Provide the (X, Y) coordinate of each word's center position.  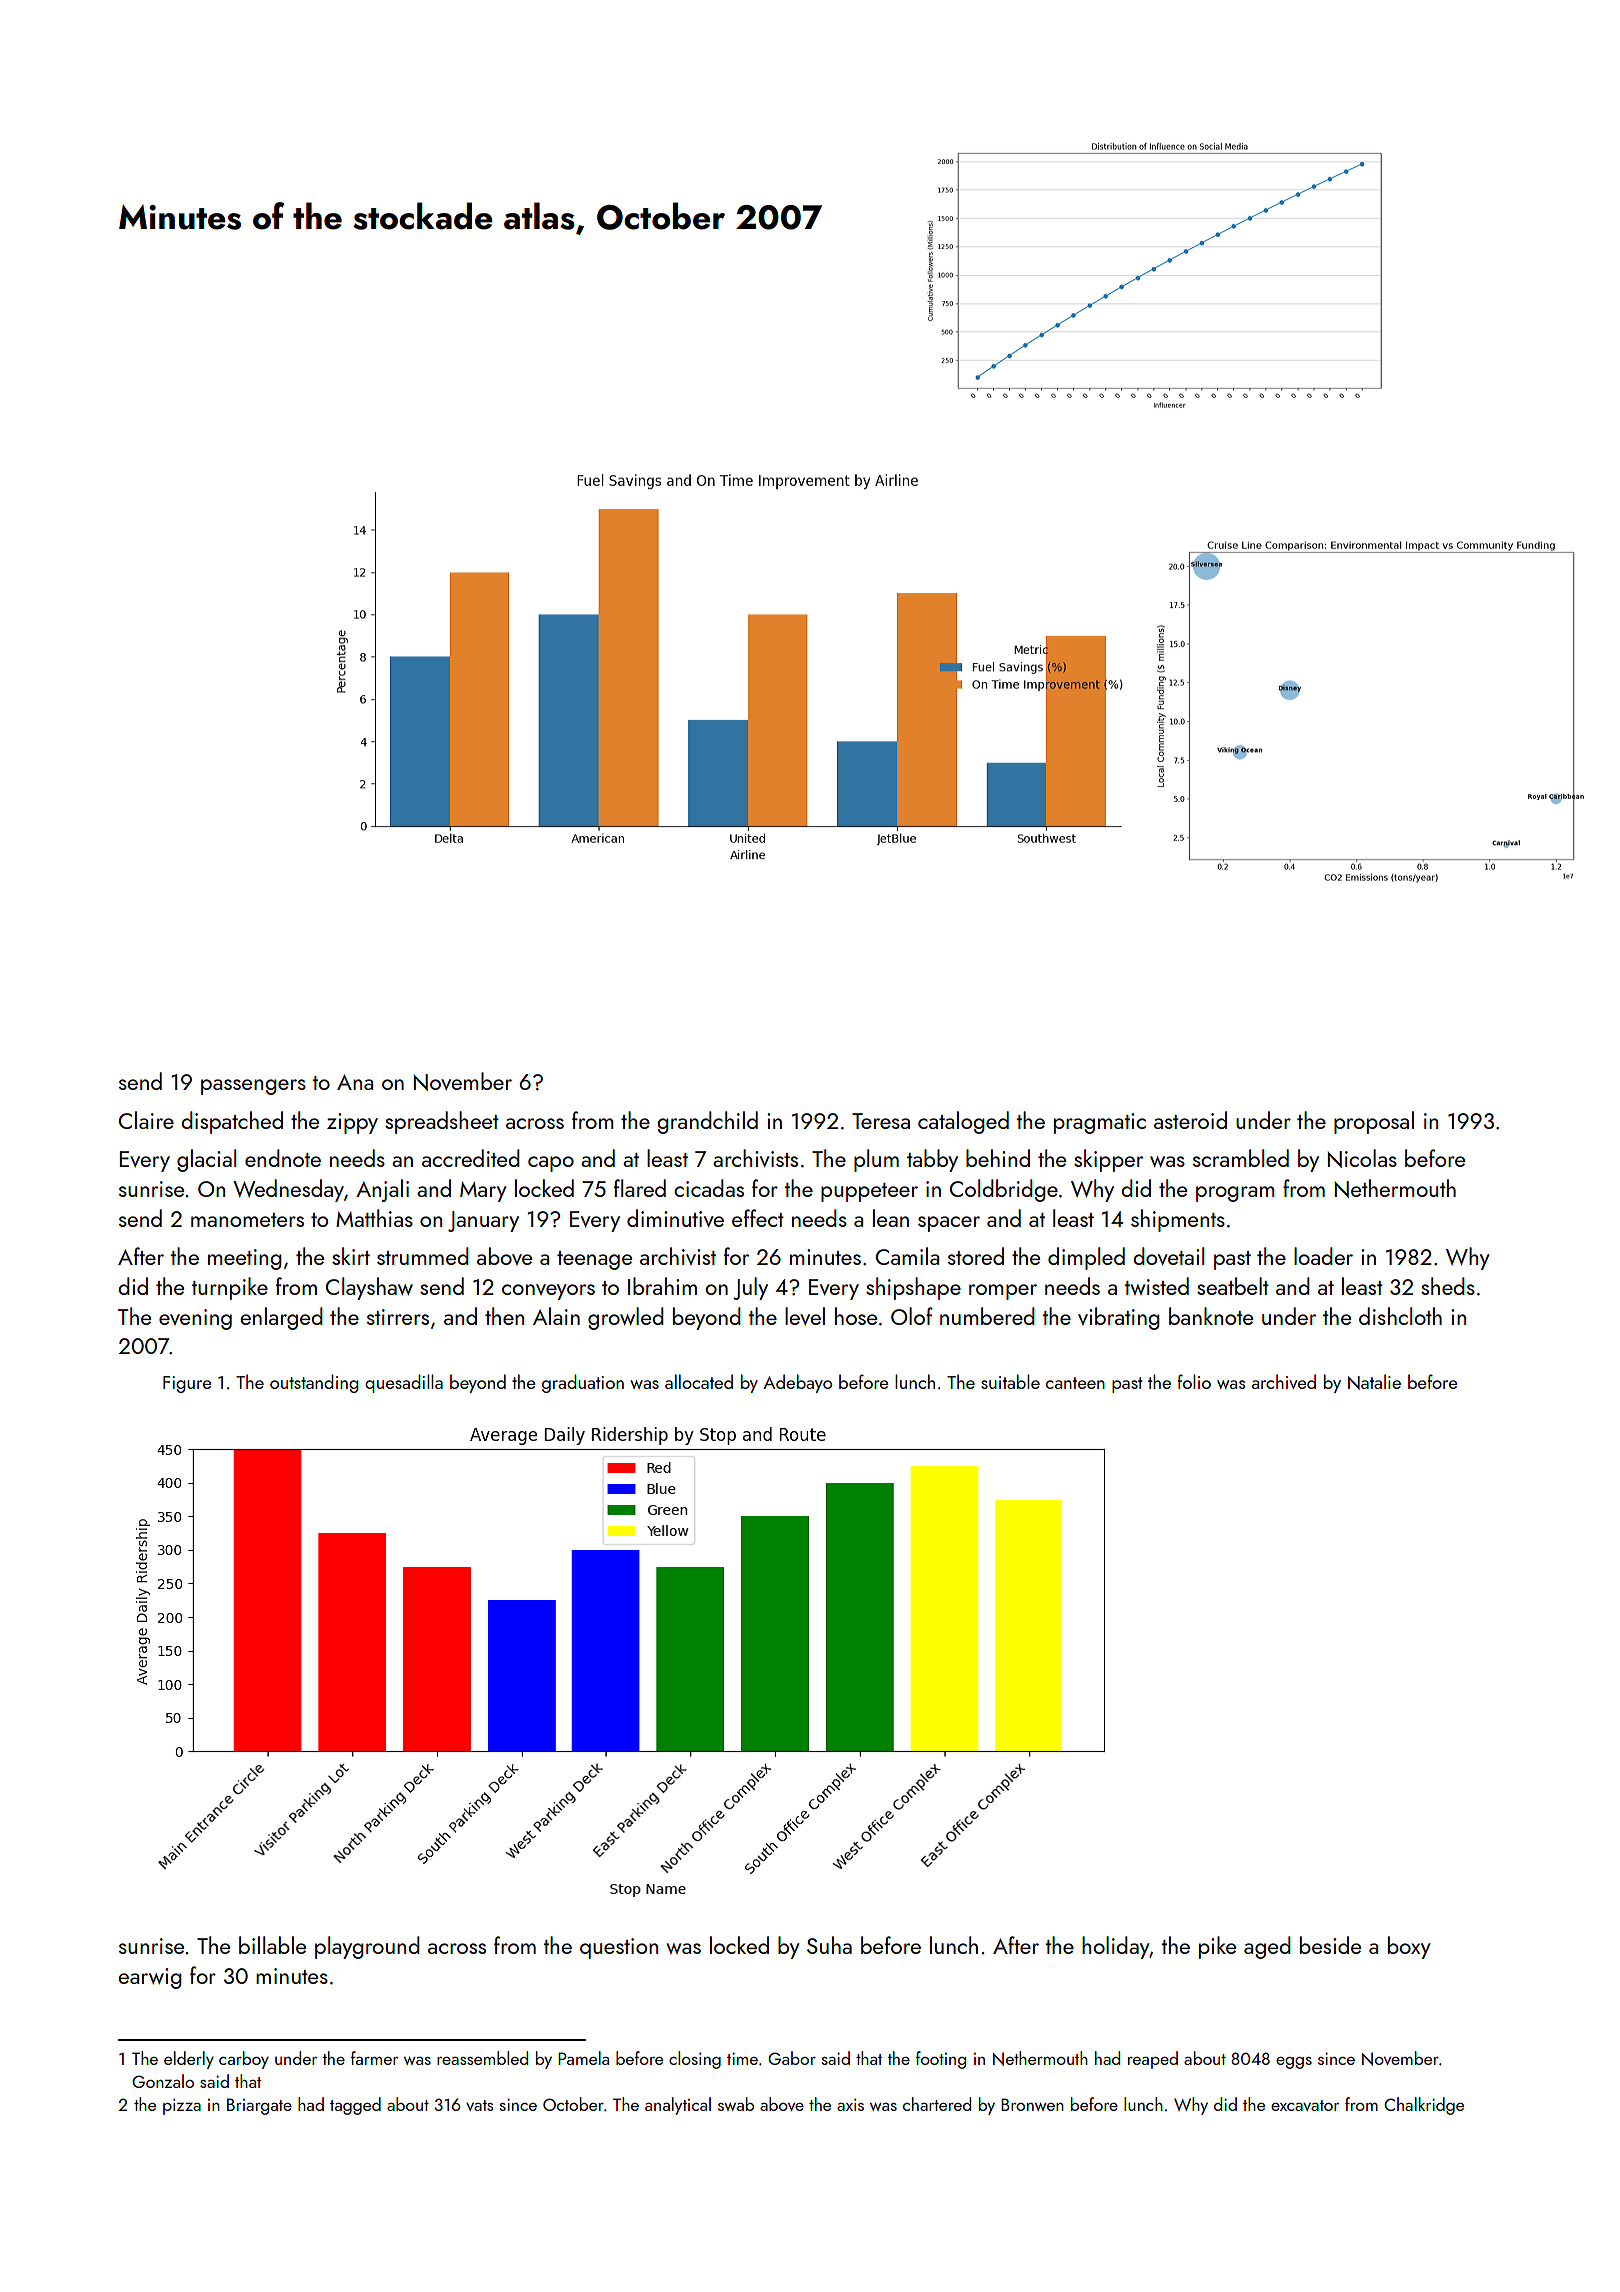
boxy (1409, 1947)
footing (941, 2060)
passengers (253, 1087)
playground (367, 1947)
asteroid (1190, 1120)
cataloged (963, 1122)
